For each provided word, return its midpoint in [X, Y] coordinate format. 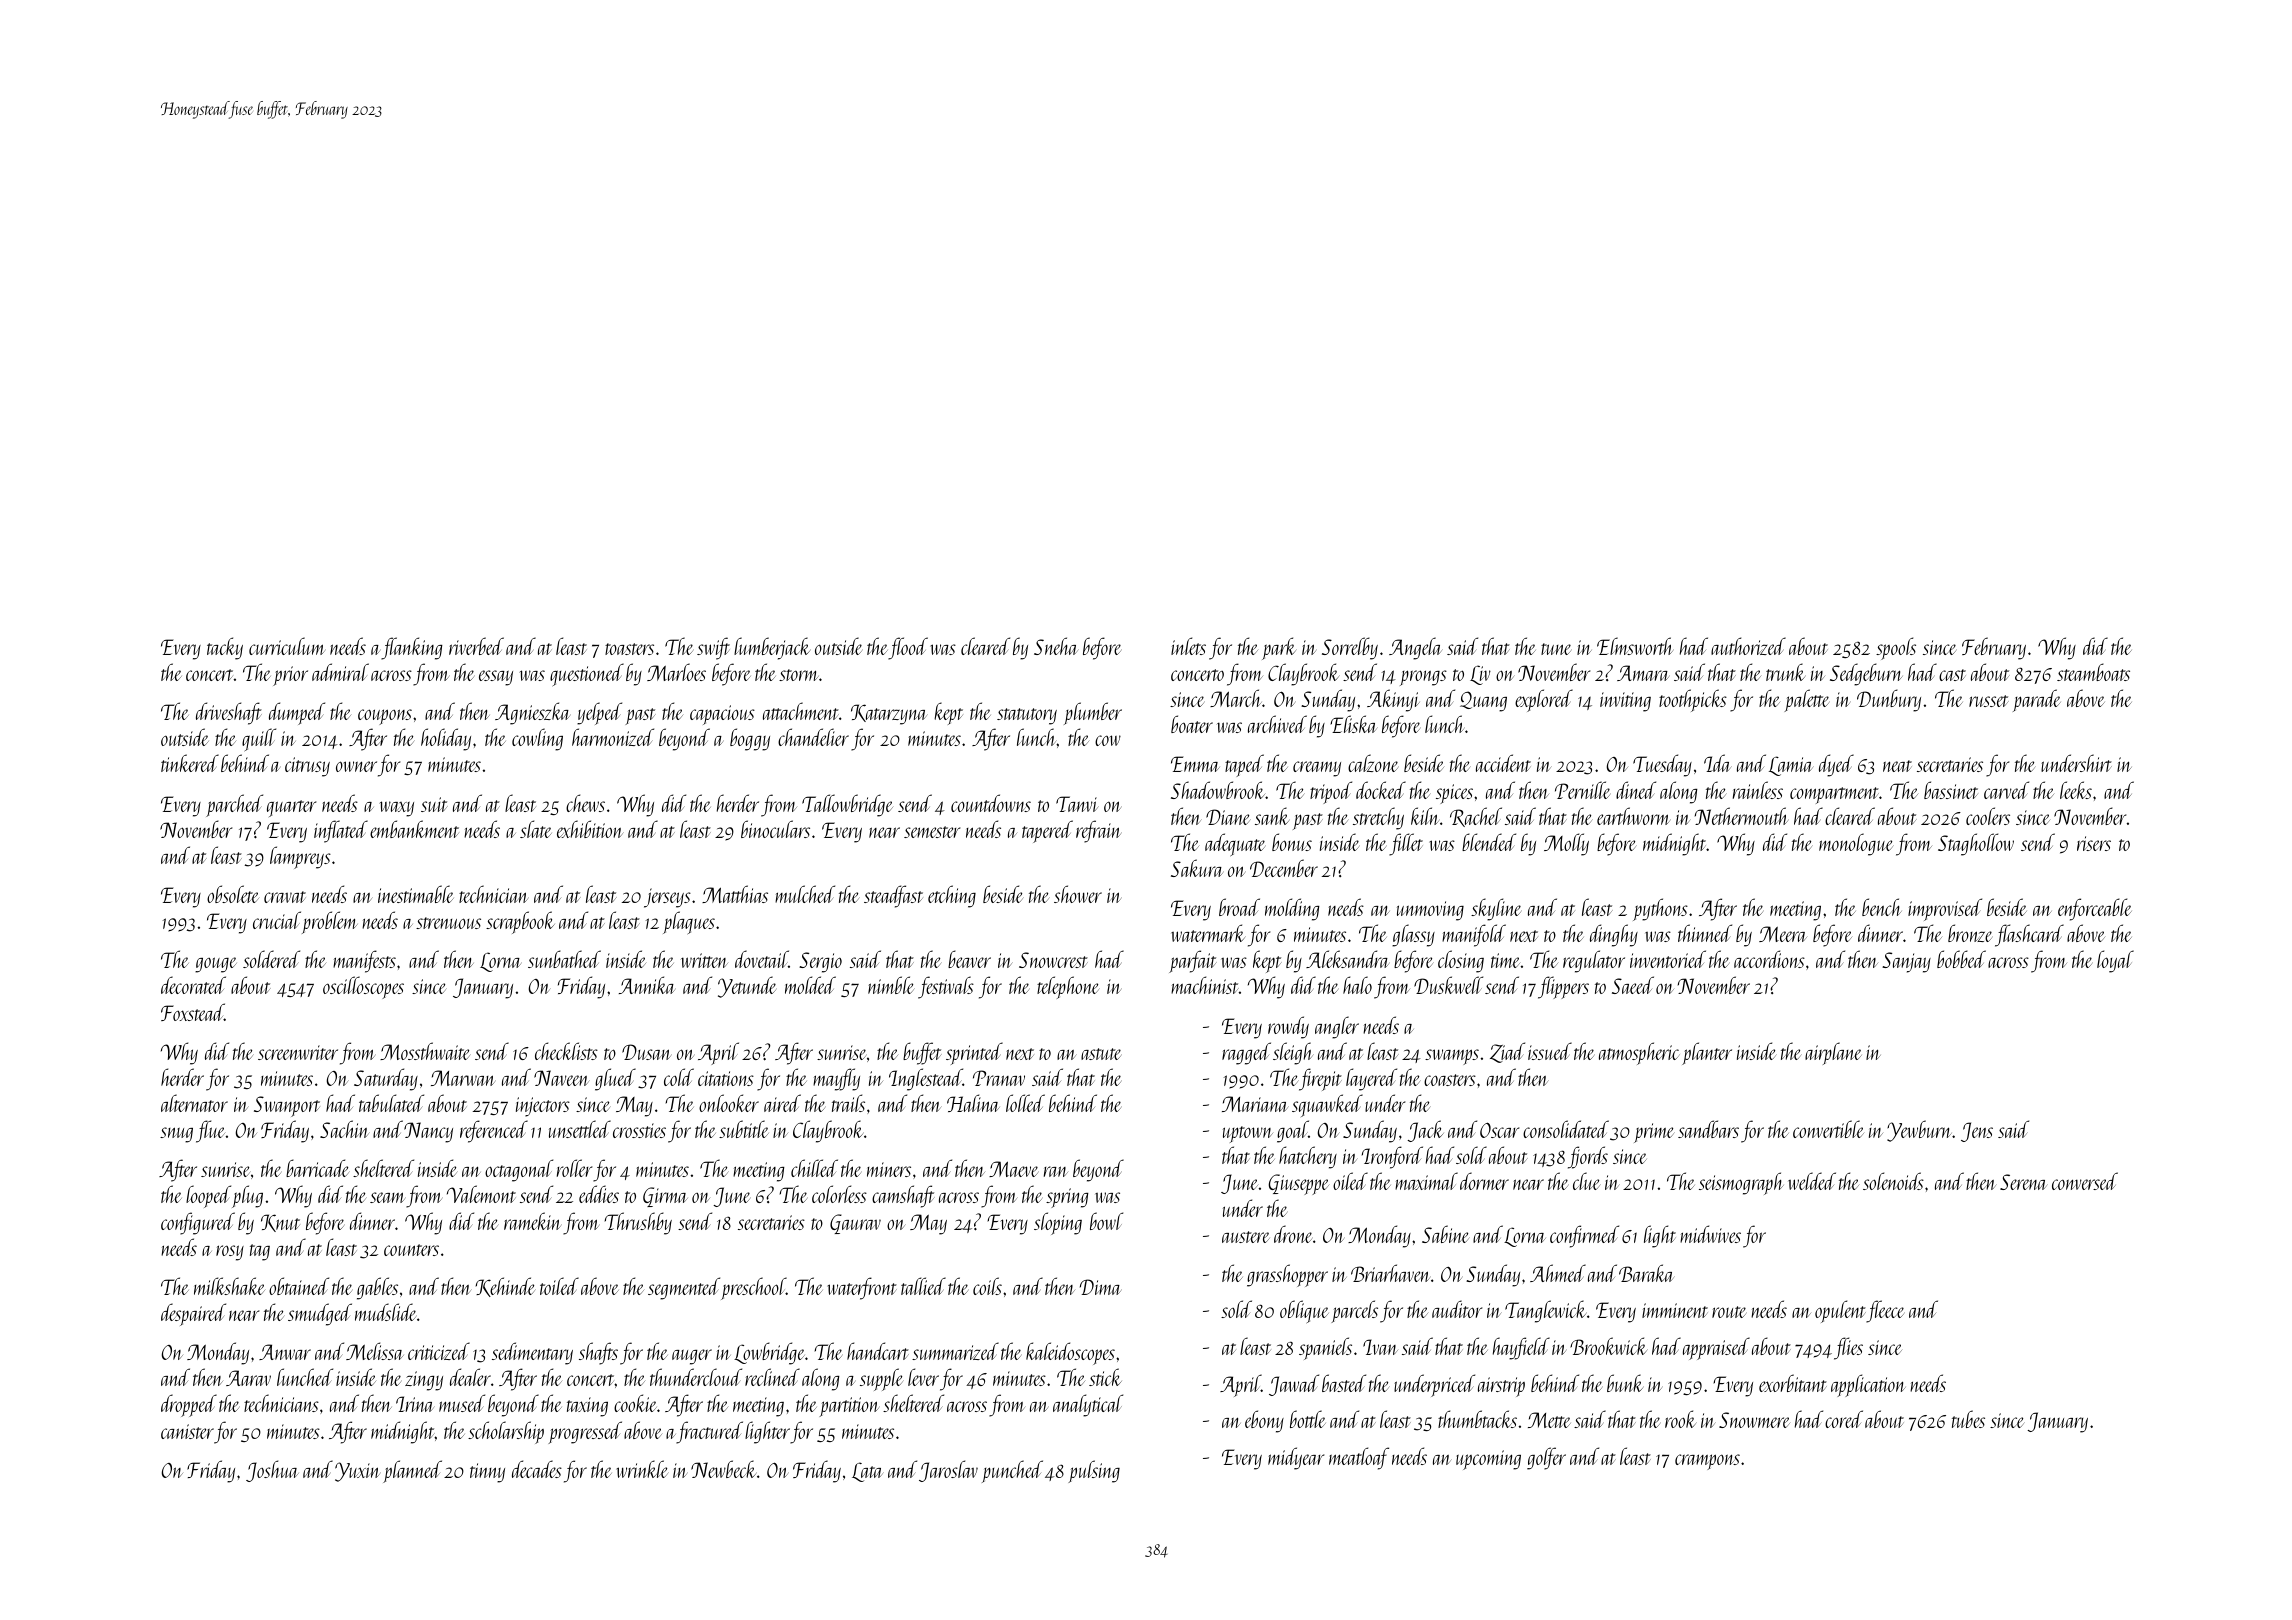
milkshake [229, 1286]
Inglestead [926, 1079]
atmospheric [1639, 1053]
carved [2006, 790]
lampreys [300, 857]
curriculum [287, 646]
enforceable [2095, 909]
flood [908, 648]
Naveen [561, 1078]
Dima [1100, 1287]
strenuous [448, 923]
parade [2037, 700]
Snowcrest [1053, 960]
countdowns [991, 803]
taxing [587, 1407]
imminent [1675, 1310]
